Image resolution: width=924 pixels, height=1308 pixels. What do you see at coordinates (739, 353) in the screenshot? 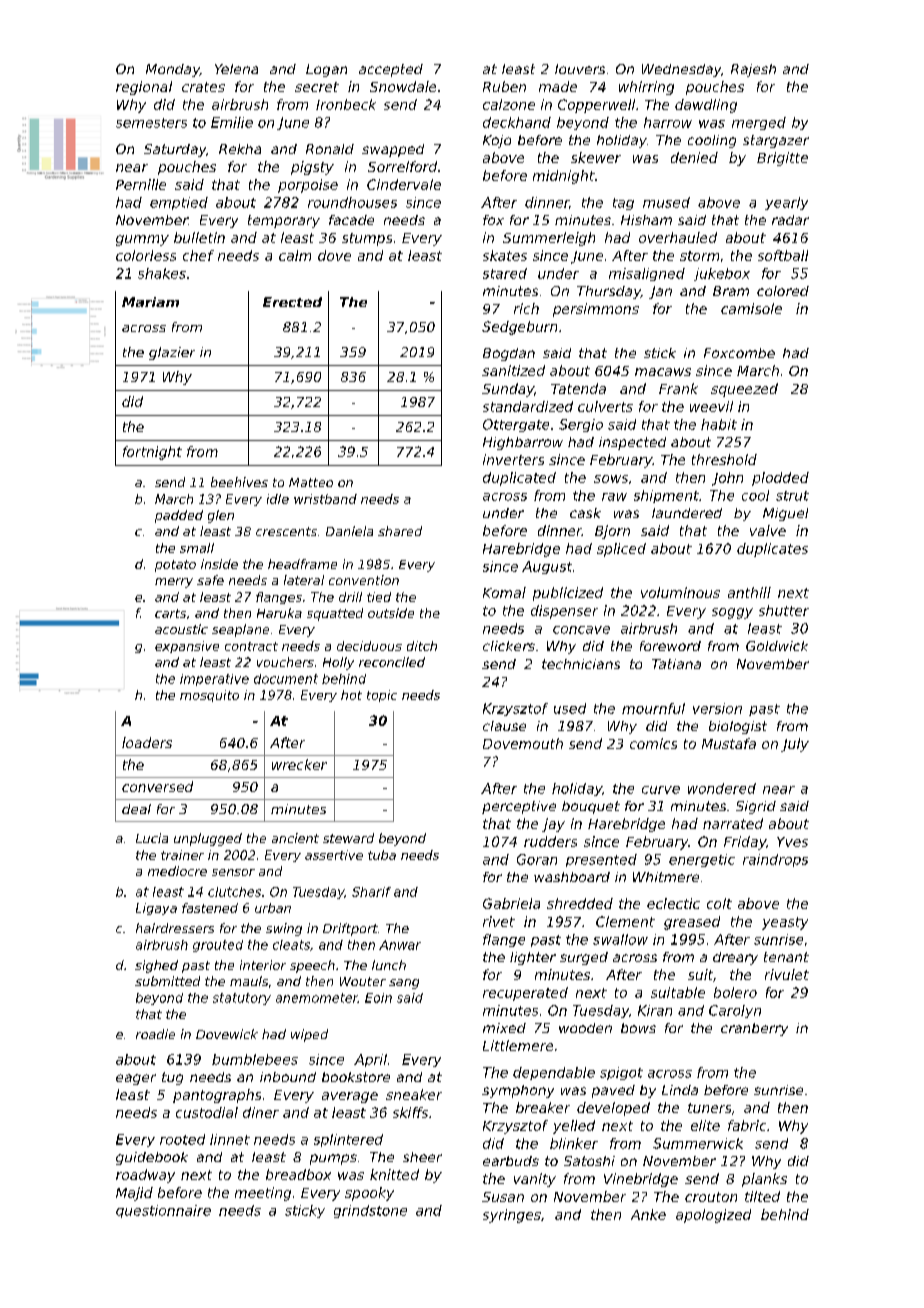
I see `Foxcombe` at bounding box center [739, 353].
